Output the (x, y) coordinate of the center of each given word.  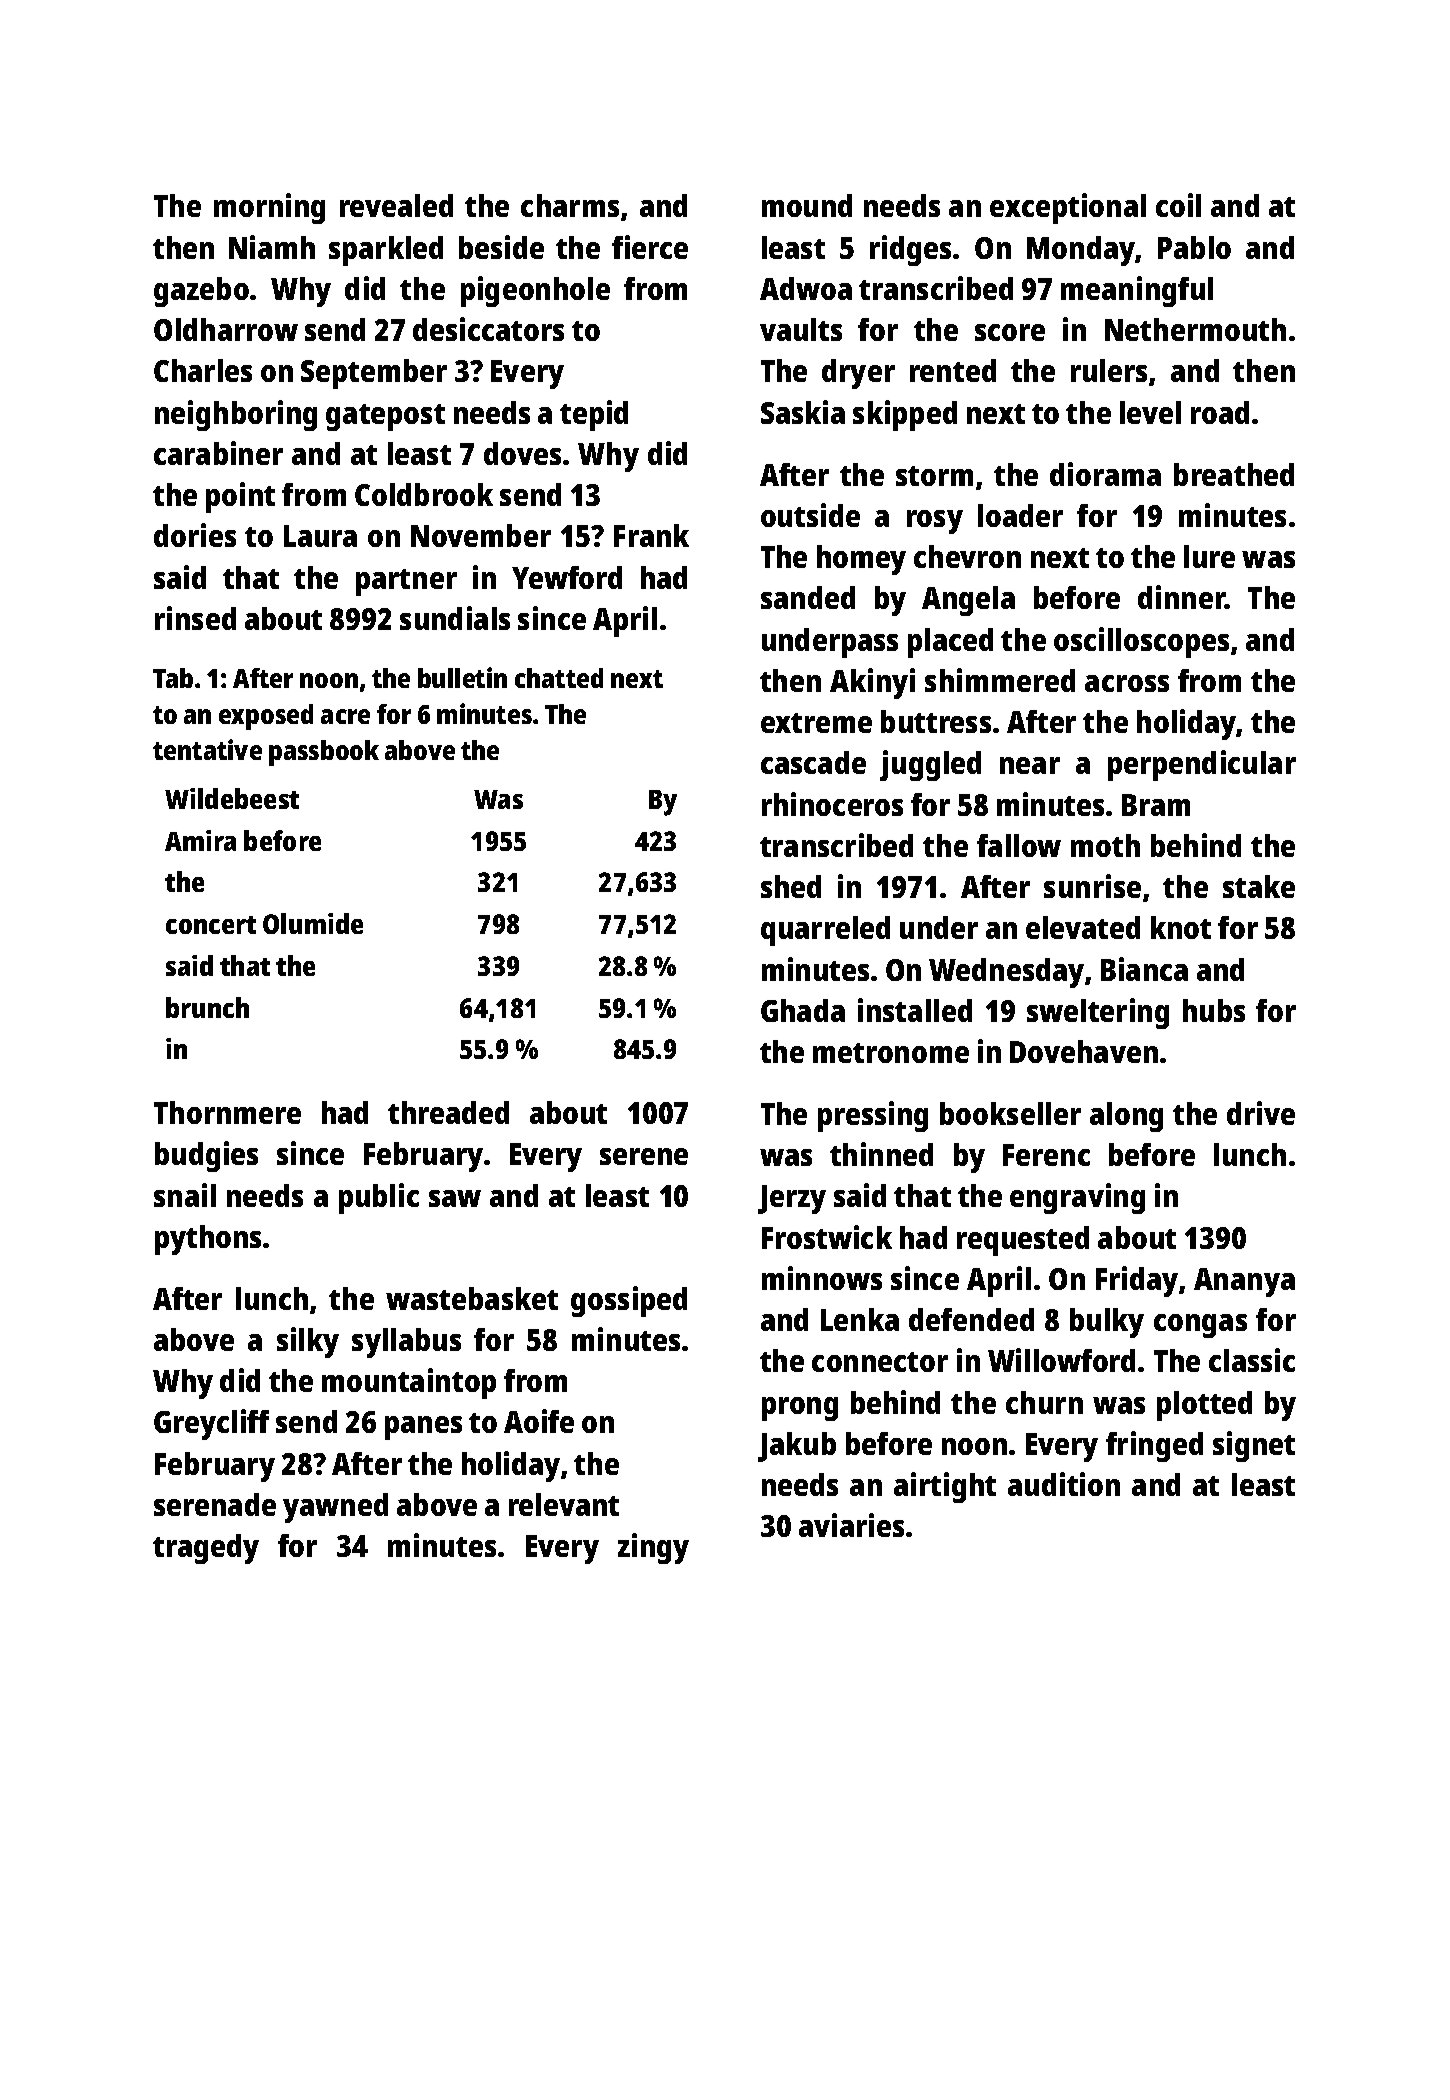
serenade (215, 1504)
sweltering (1098, 1013)
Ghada (803, 1010)
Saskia (803, 412)
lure (1209, 556)
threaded (448, 1112)
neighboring (236, 415)
